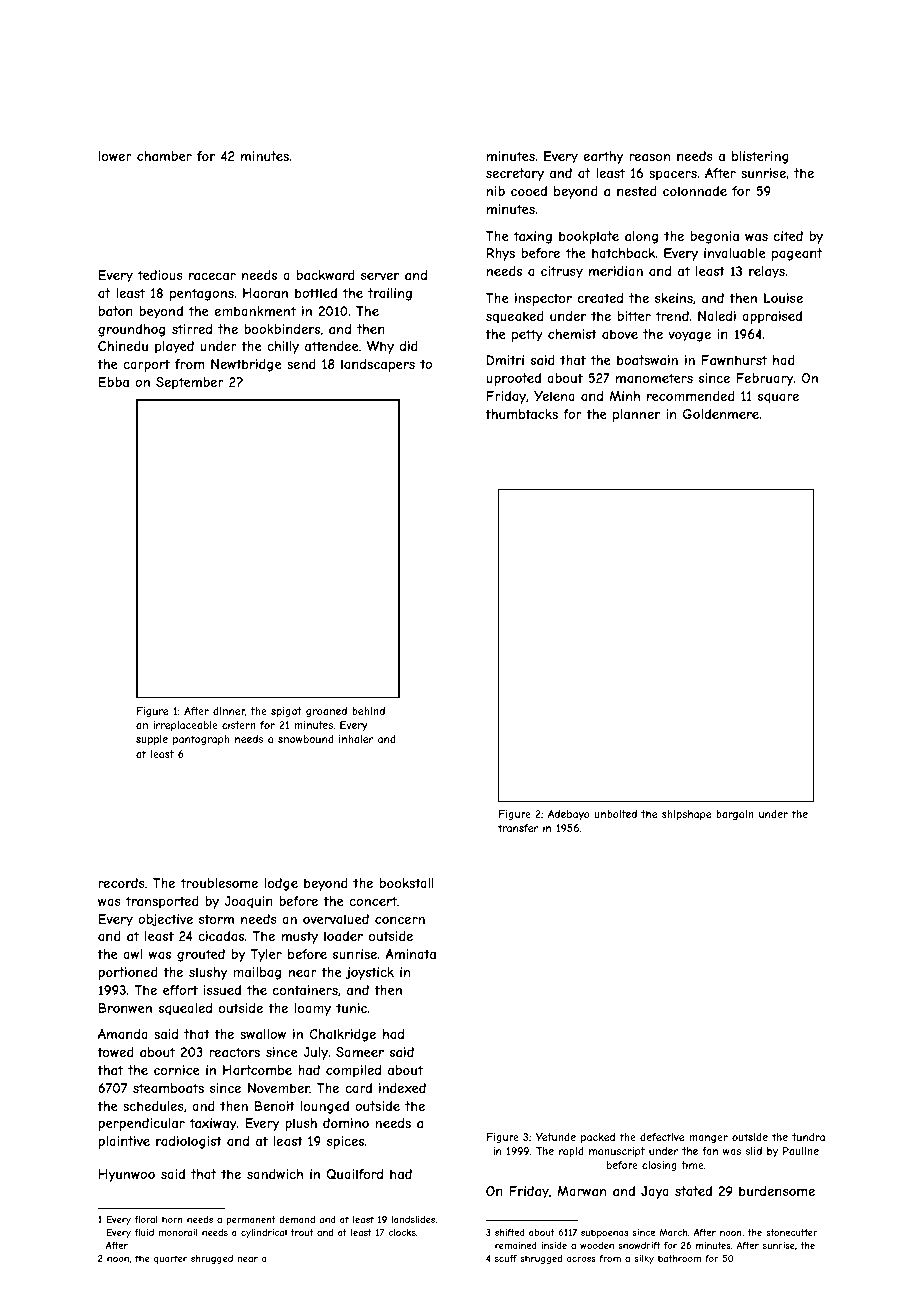 Image resolution: width=924 pixels, height=1314 pixels. What do you see at coordinates (778, 398) in the screenshot?
I see `square` at bounding box center [778, 398].
